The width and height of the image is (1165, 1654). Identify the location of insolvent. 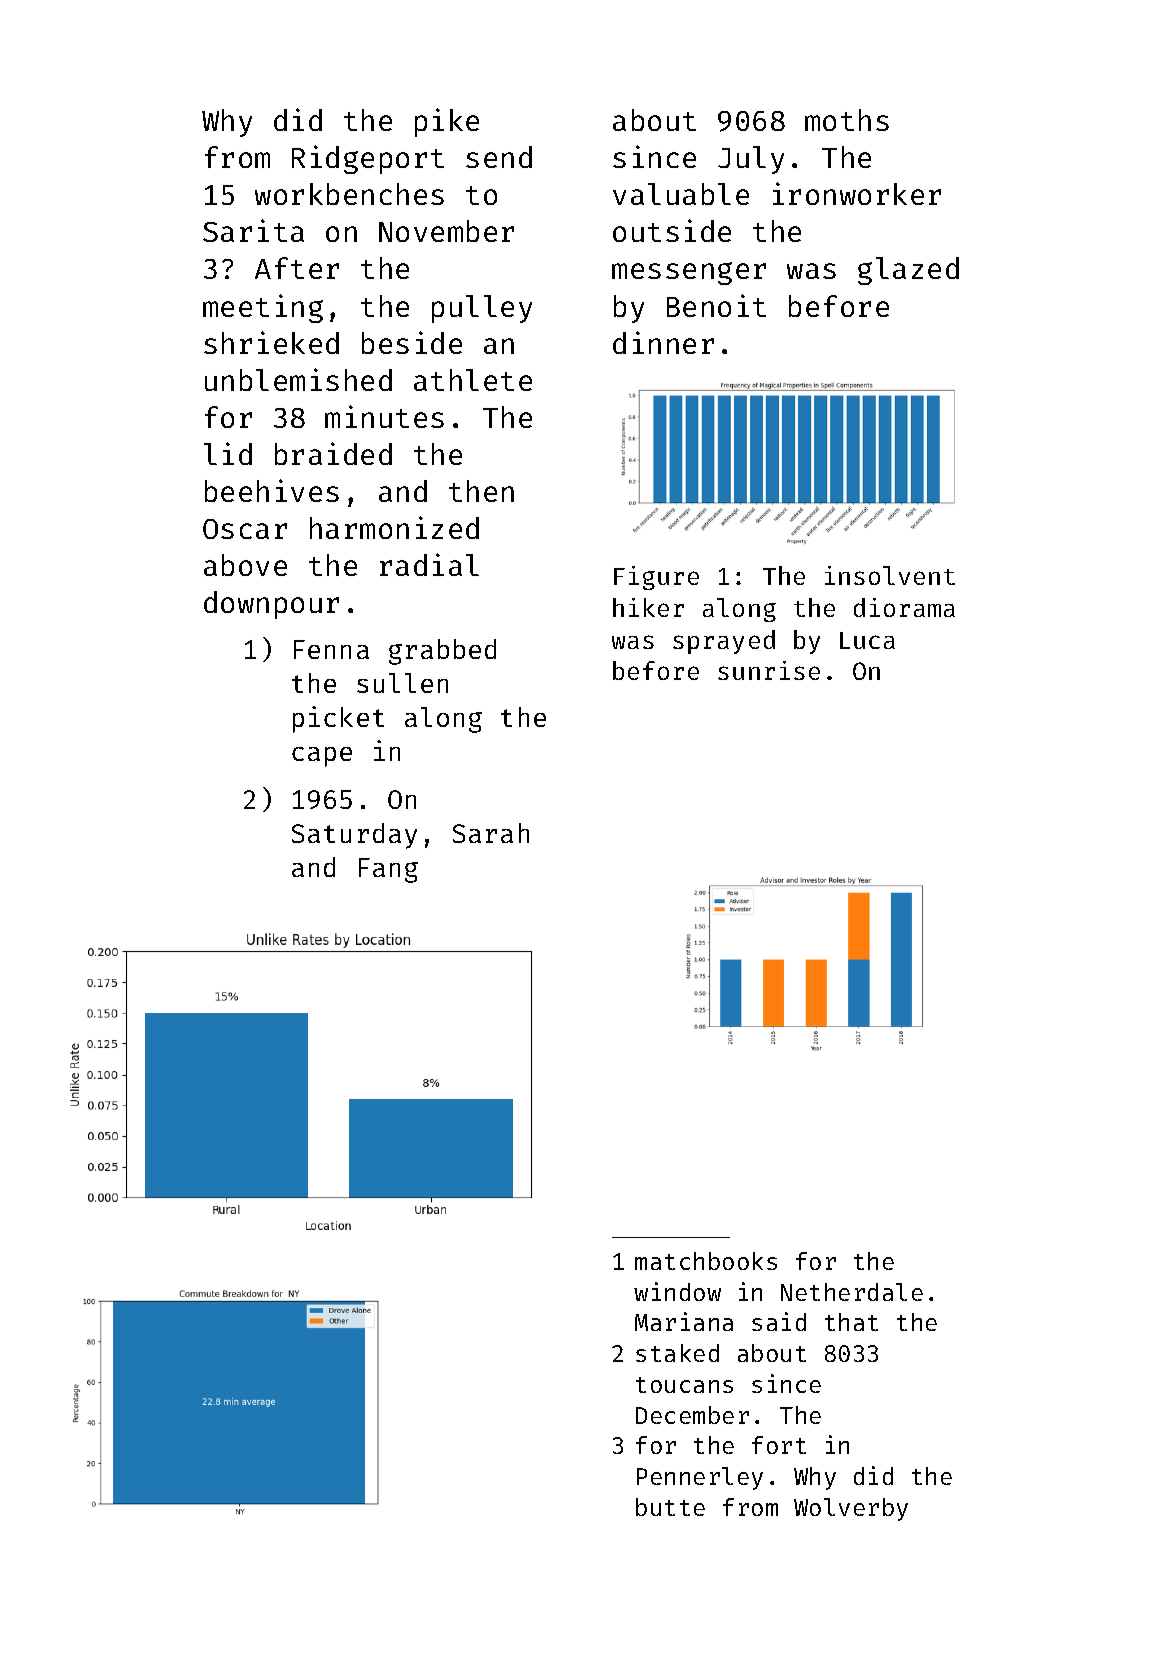
(890, 575).
